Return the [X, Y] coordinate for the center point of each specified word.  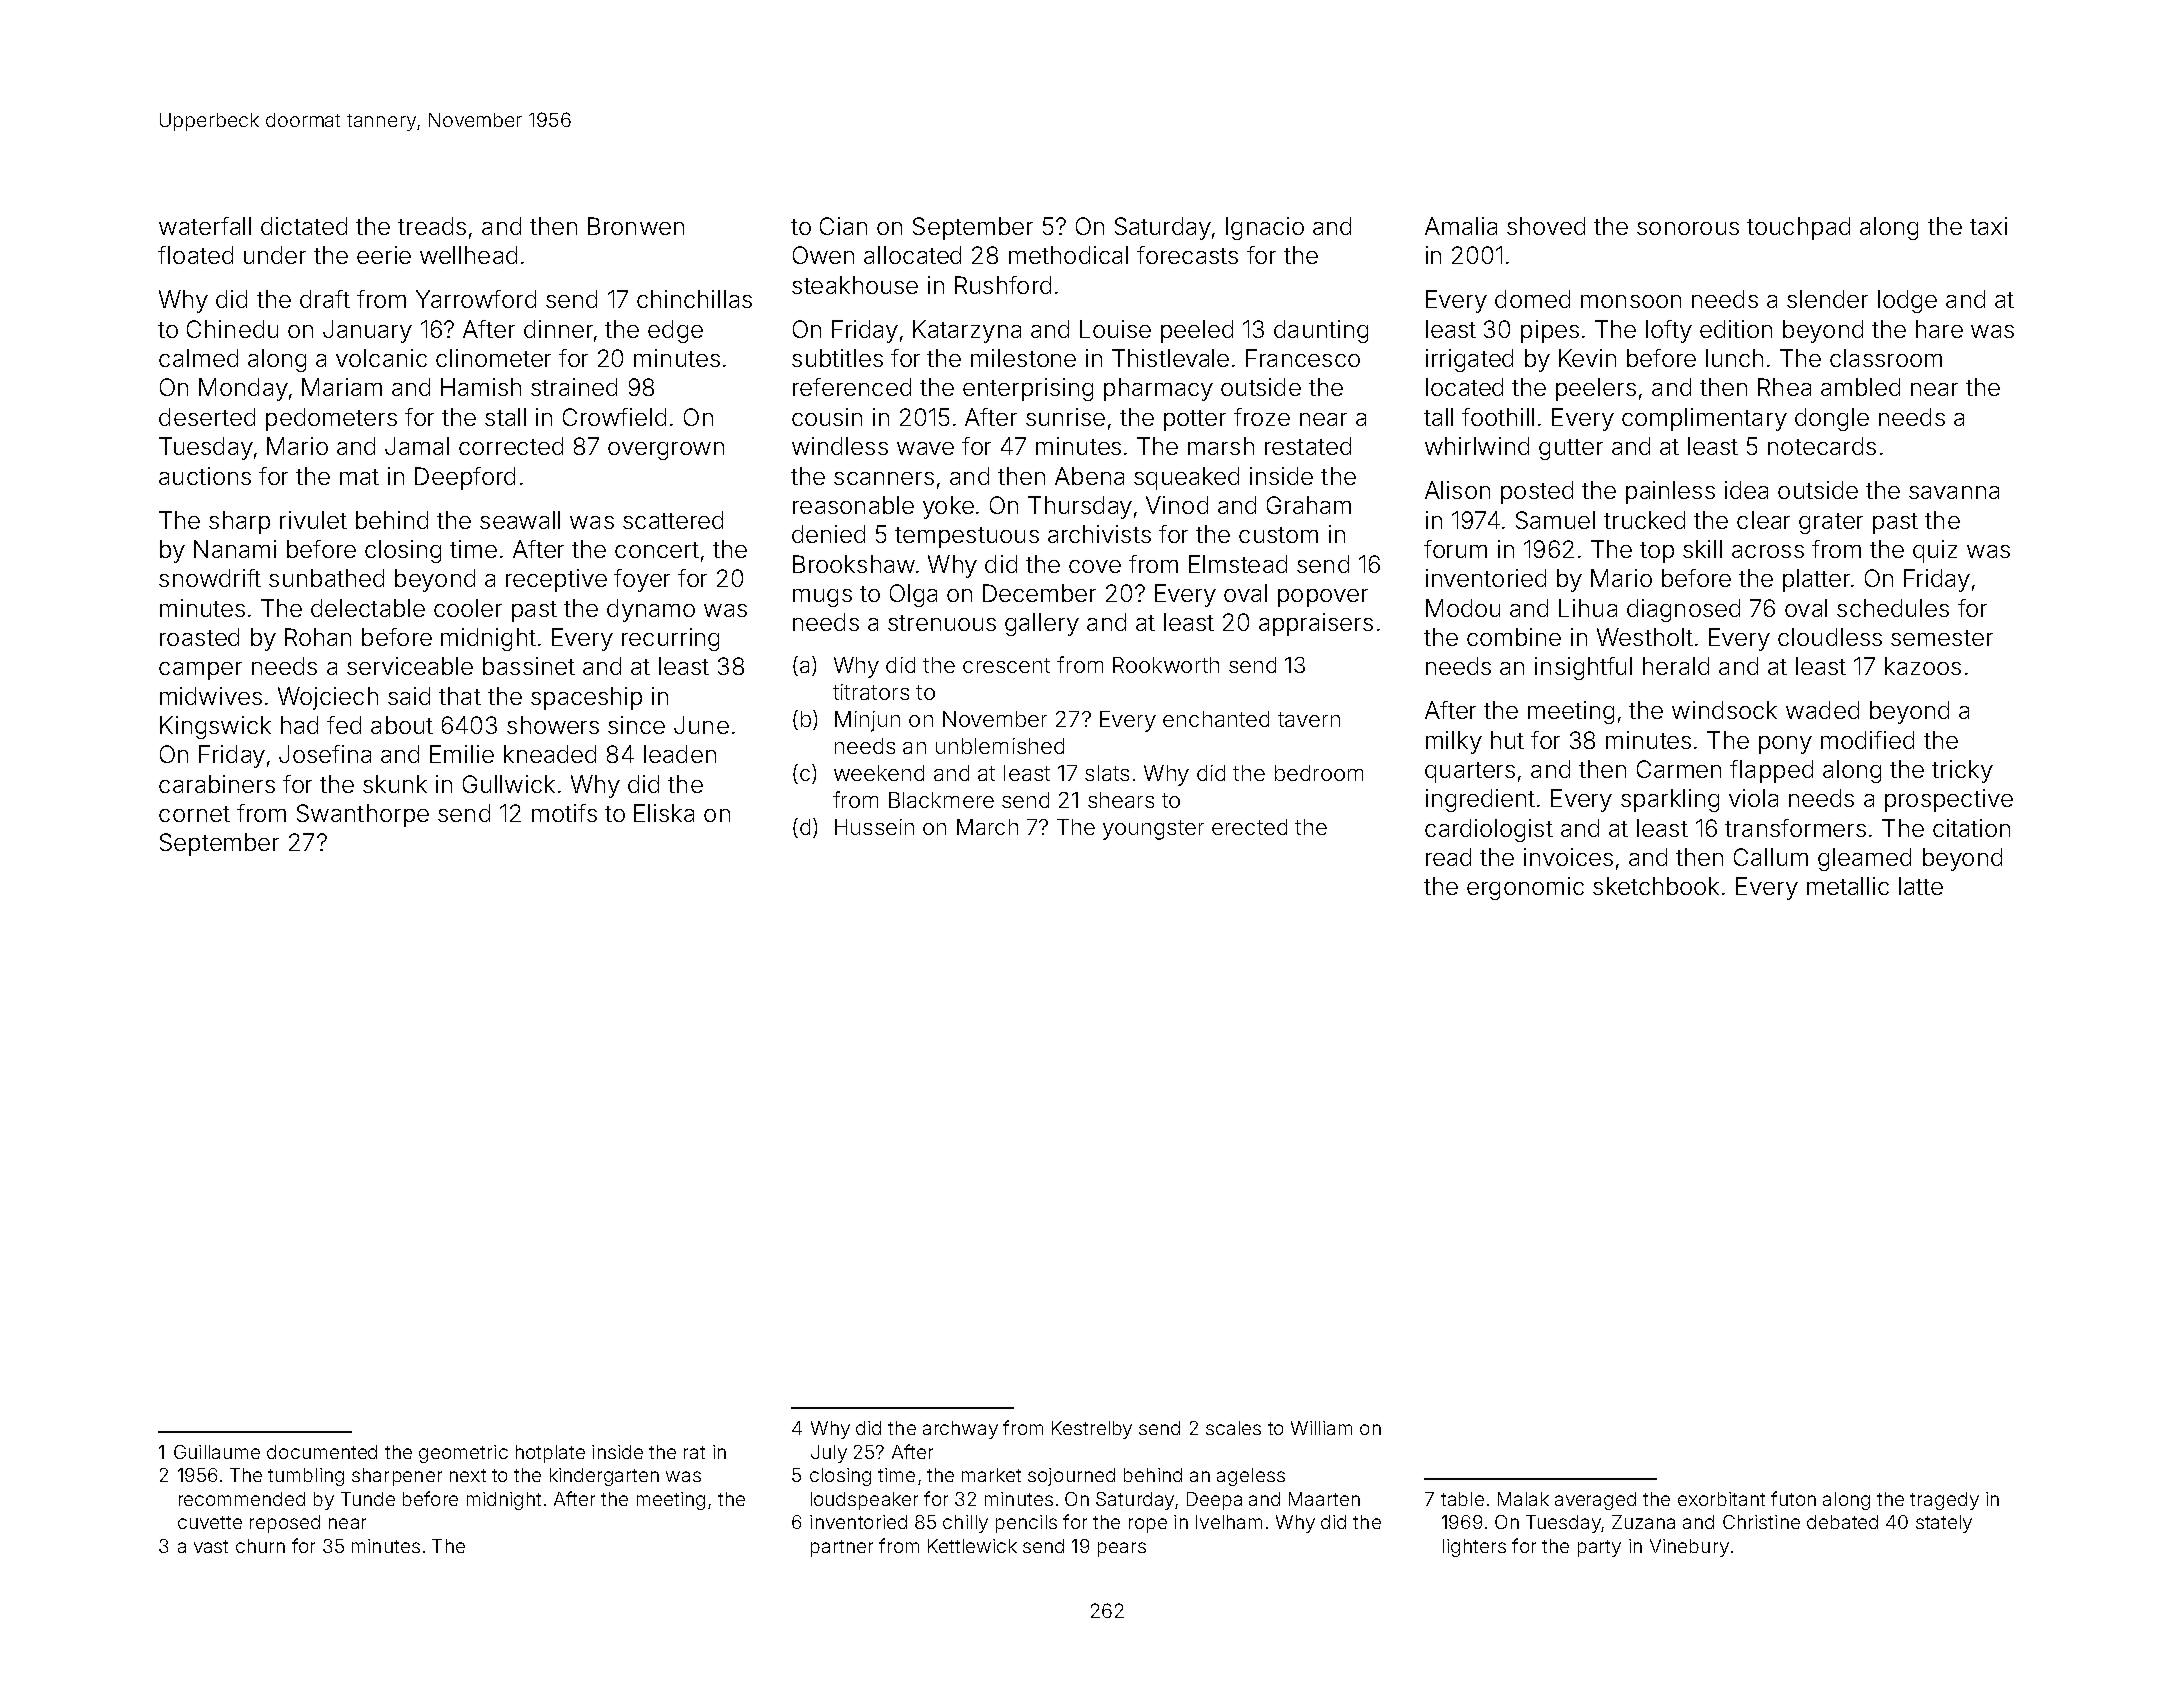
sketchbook [1656, 886]
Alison [1457, 490]
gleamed [1864, 859]
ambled [1860, 387]
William [1321, 1428]
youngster [1153, 830]
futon [1793, 1498]
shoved [1546, 226]
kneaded [550, 754]
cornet [194, 814]
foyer [642, 580]
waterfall [205, 226]
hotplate [550, 1454]
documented [322, 1452]
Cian [843, 226]
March [987, 827]
